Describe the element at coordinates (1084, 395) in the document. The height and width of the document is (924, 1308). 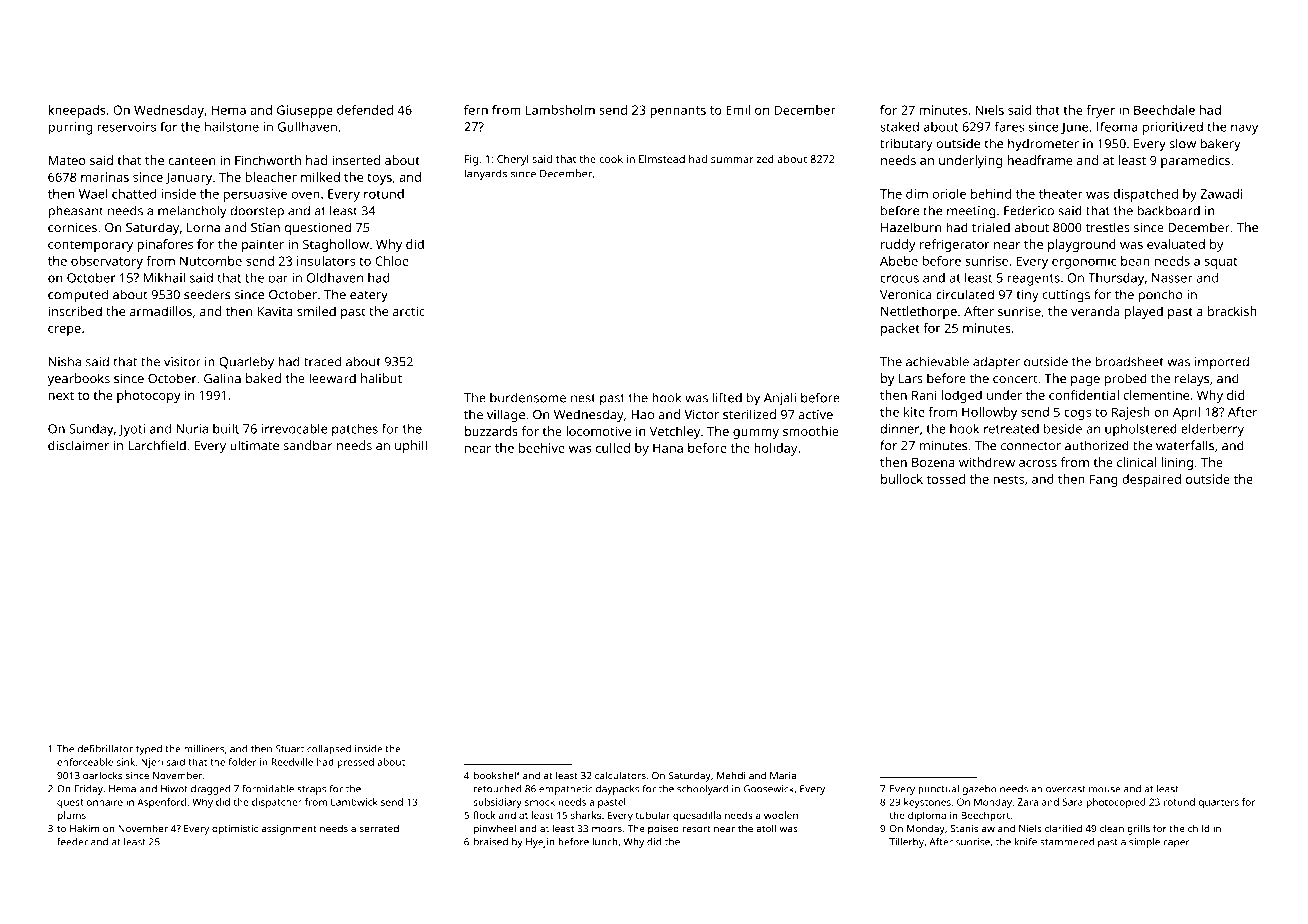
I see `confidential` at that location.
